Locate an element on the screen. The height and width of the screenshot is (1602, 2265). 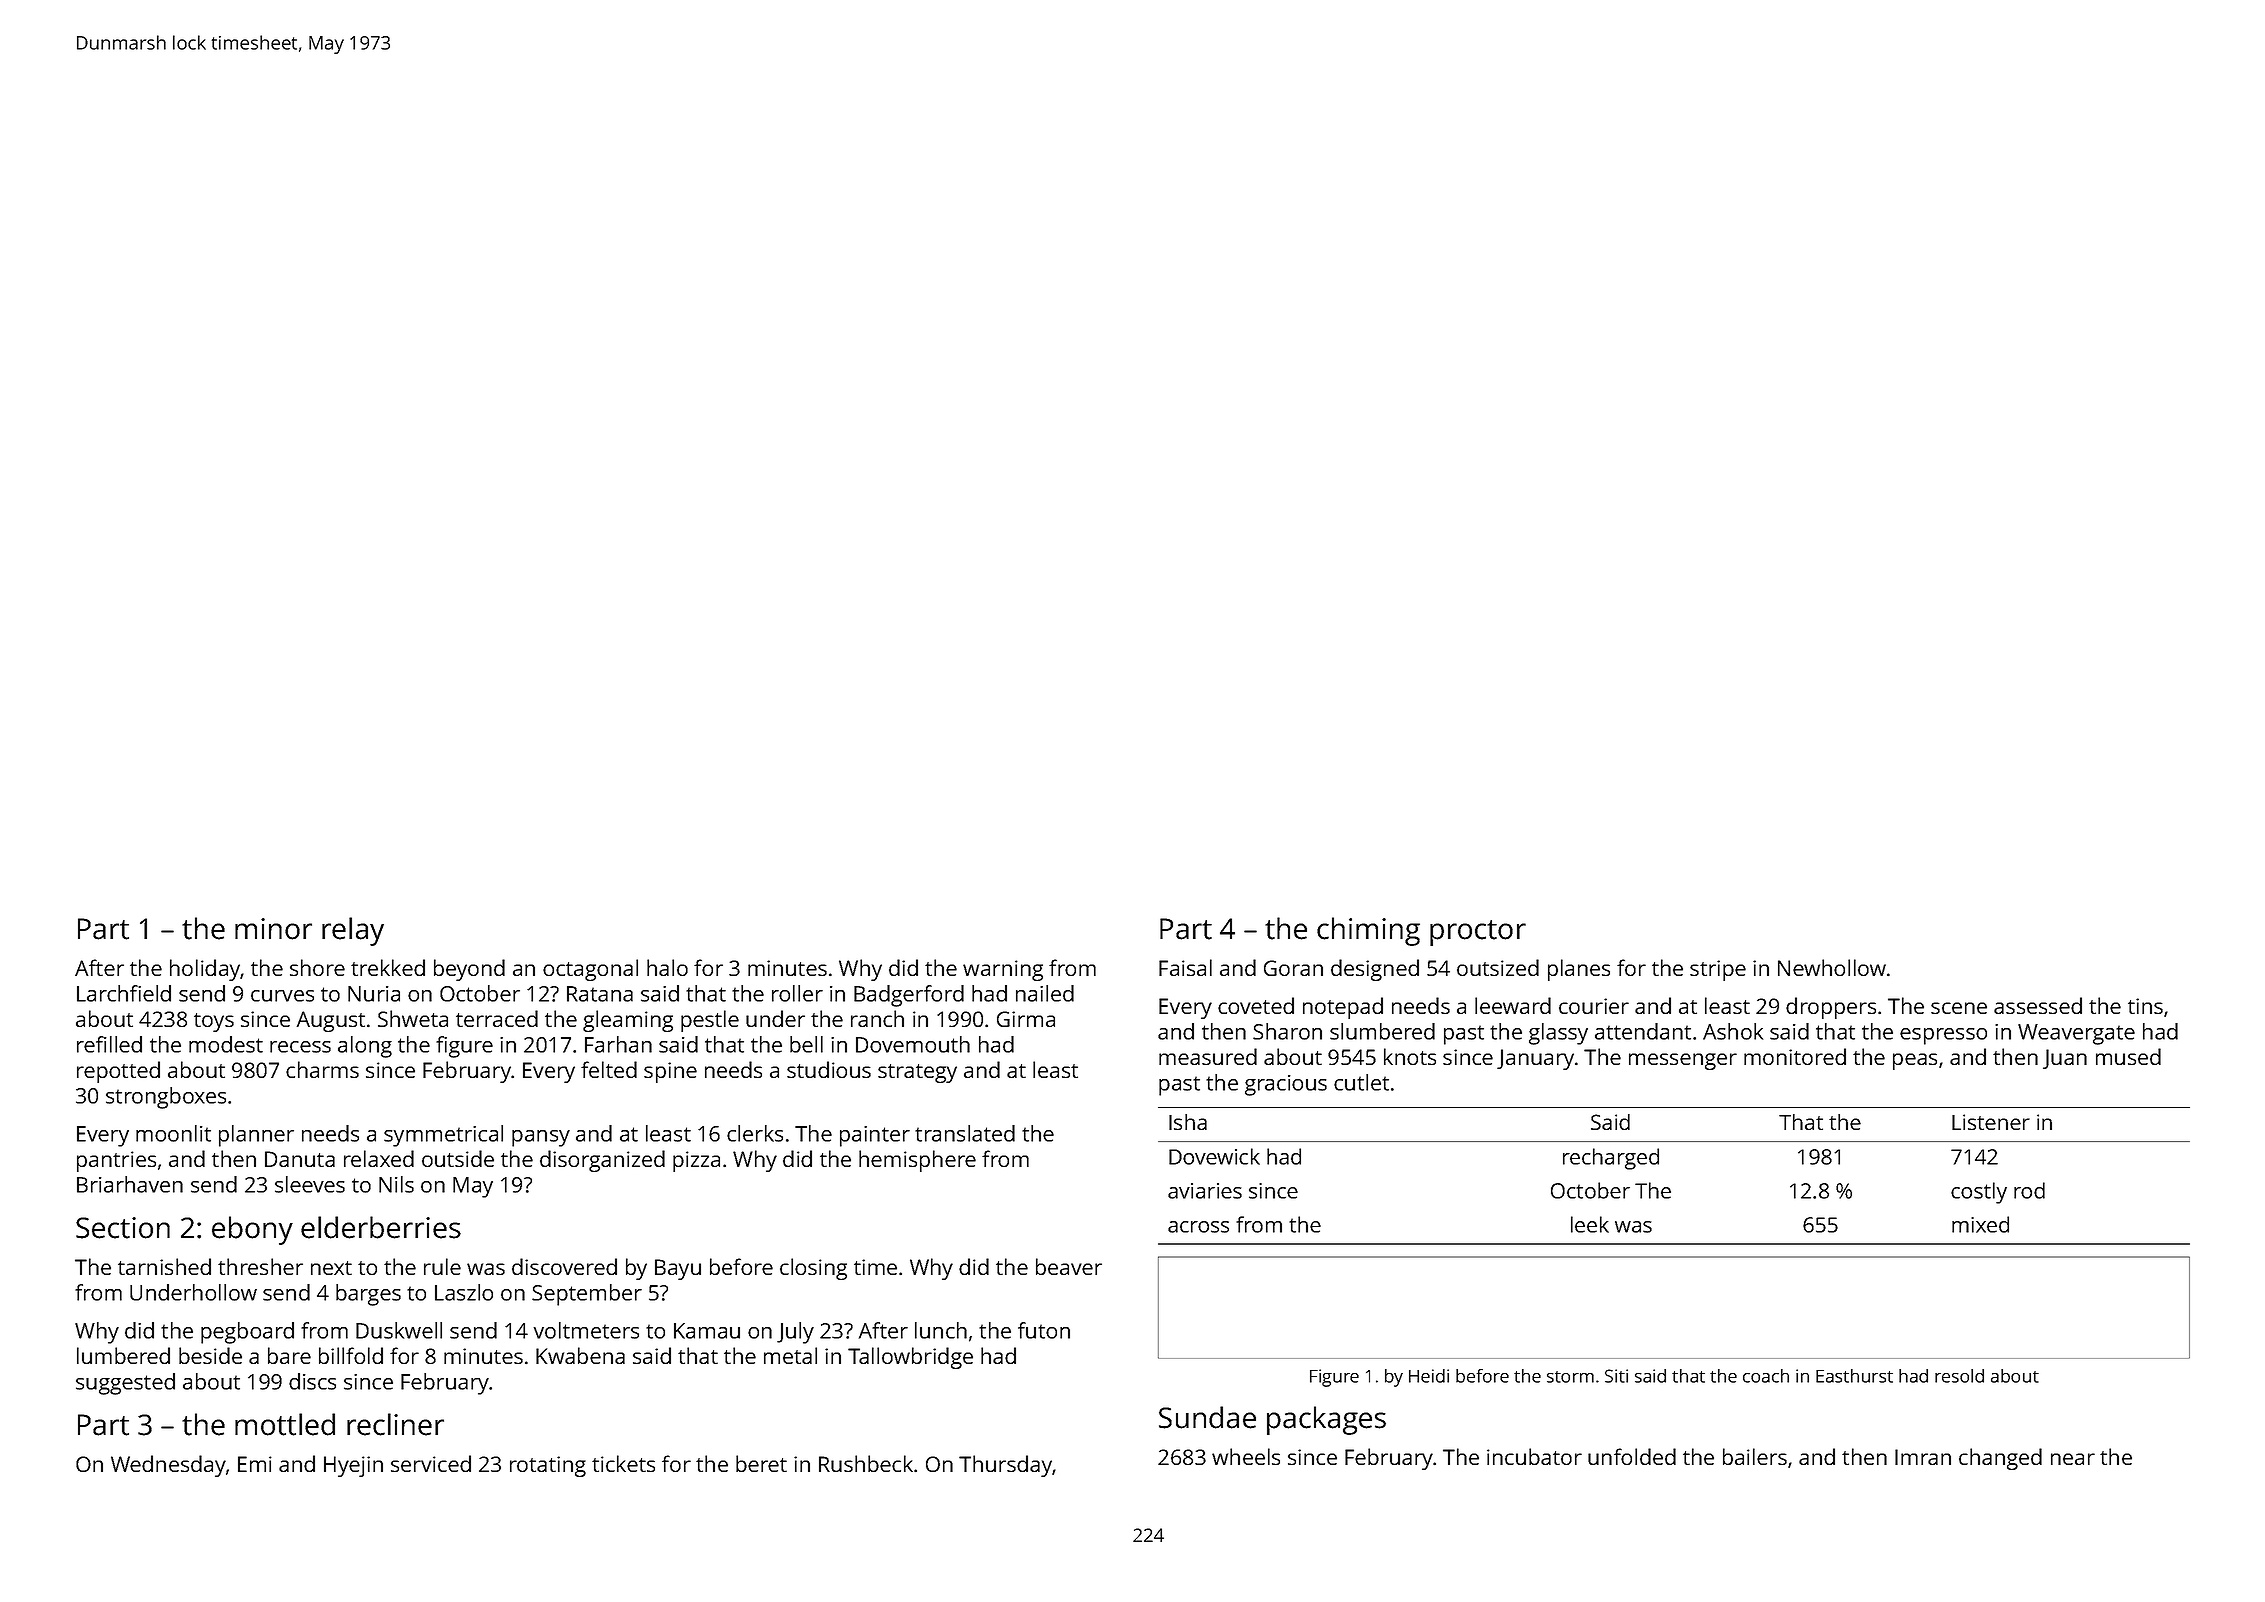
Kwabena is located at coordinates (580, 1355).
